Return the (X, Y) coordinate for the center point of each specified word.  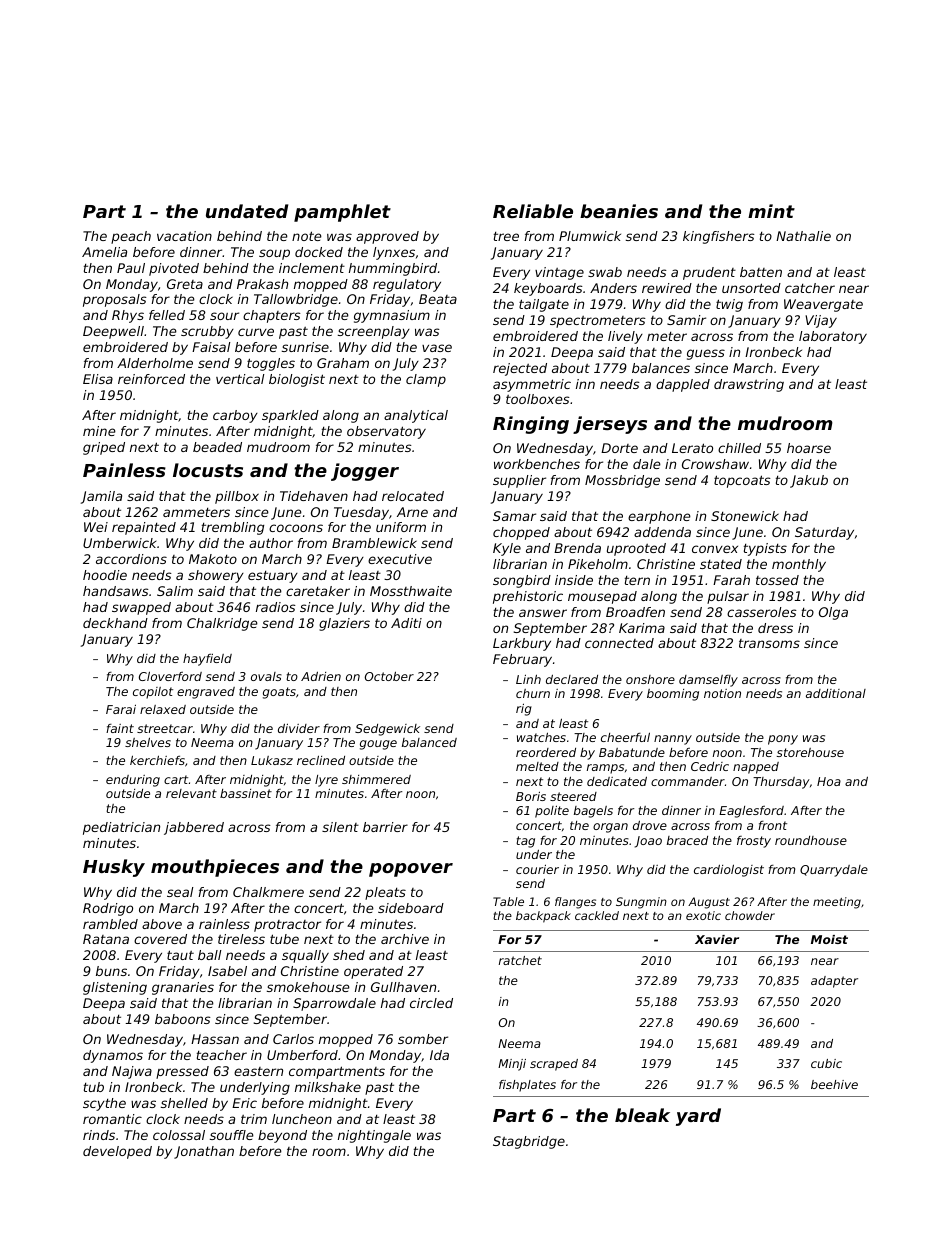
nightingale (374, 1136)
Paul (131, 268)
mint (771, 211)
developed (117, 1152)
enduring (133, 781)
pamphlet (342, 213)
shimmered (376, 779)
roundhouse (811, 840)
